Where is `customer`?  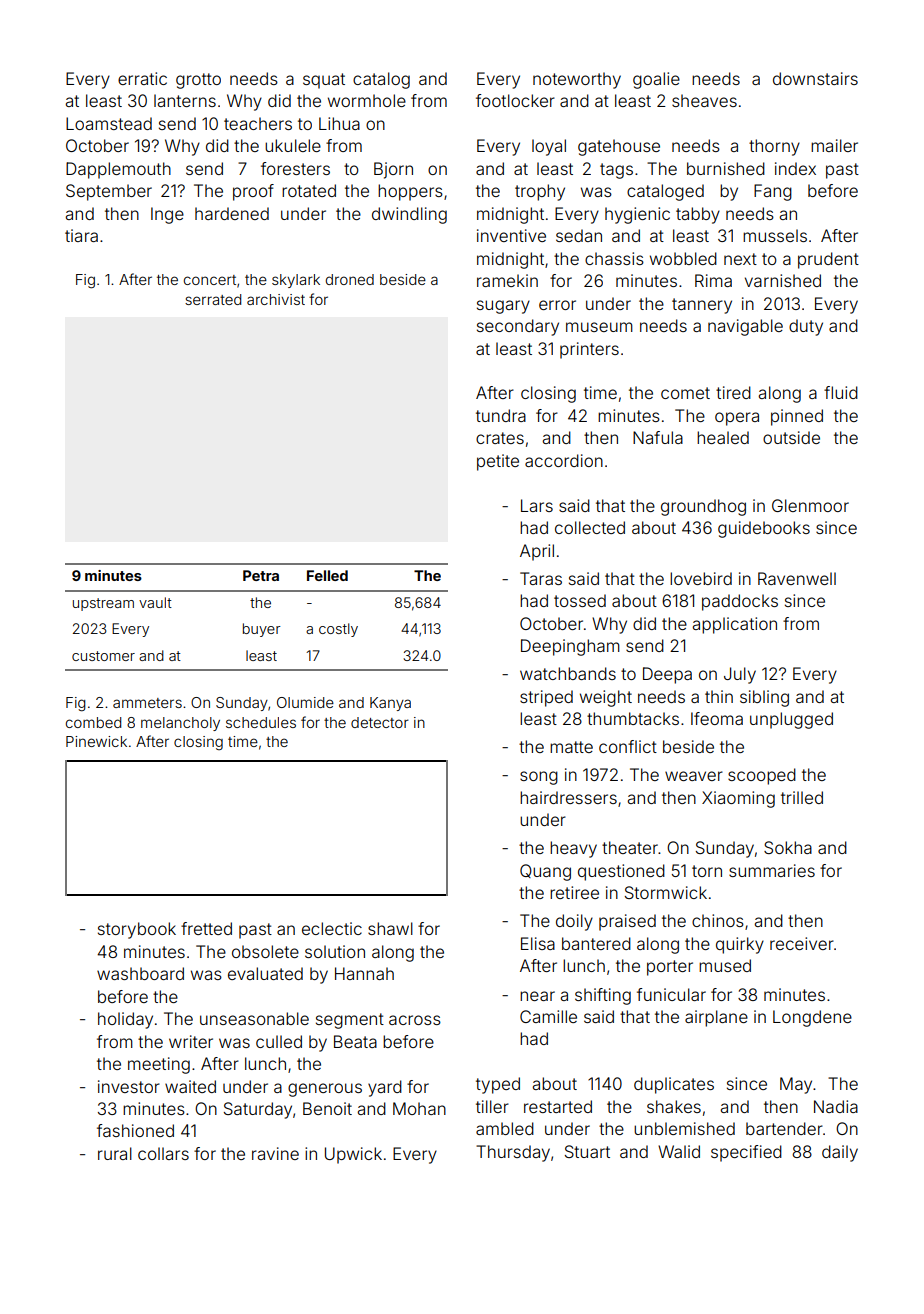 customer is located at coordinates (103, 656).
